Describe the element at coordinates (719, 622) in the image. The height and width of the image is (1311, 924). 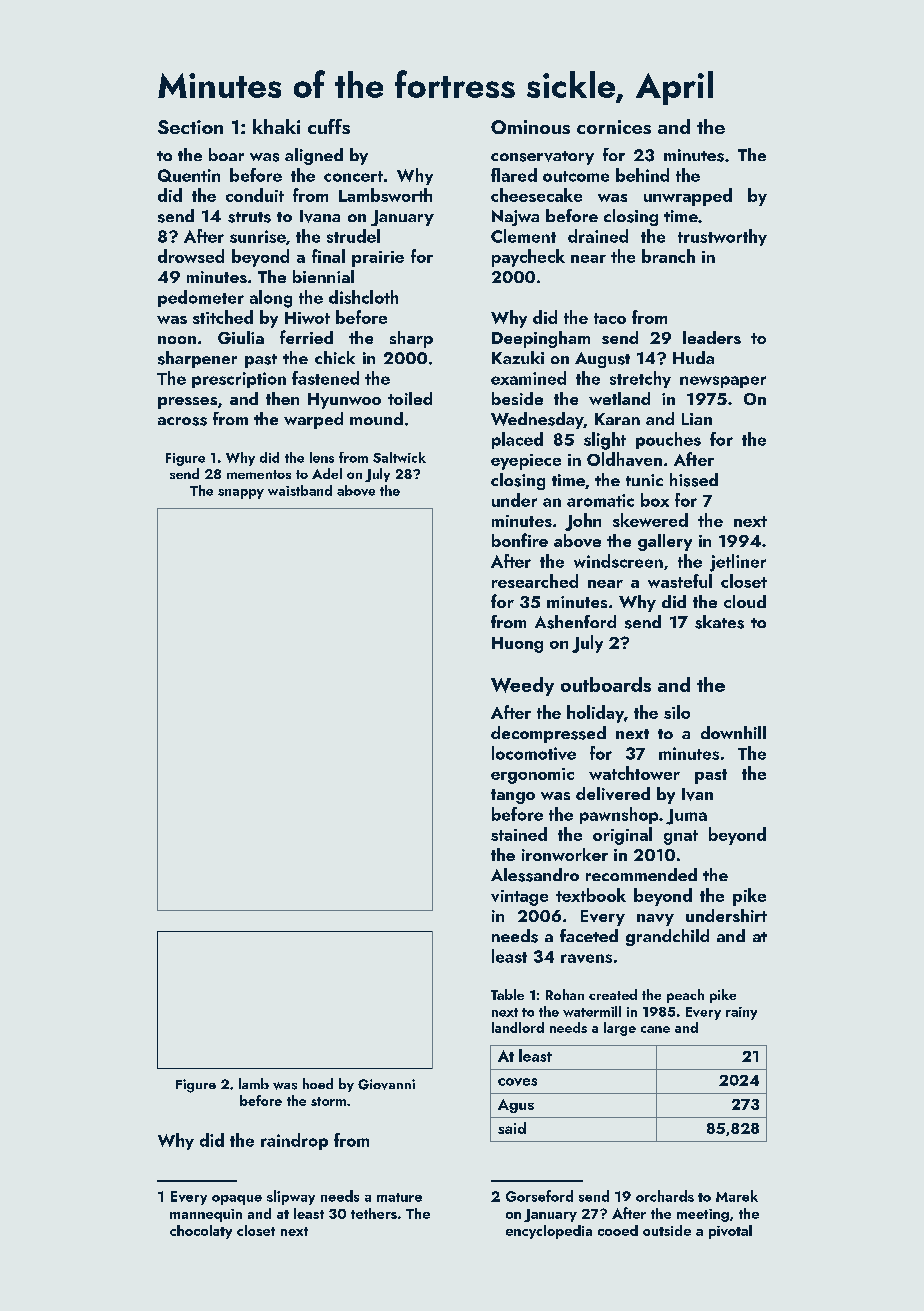
I see `skates` at that location.
